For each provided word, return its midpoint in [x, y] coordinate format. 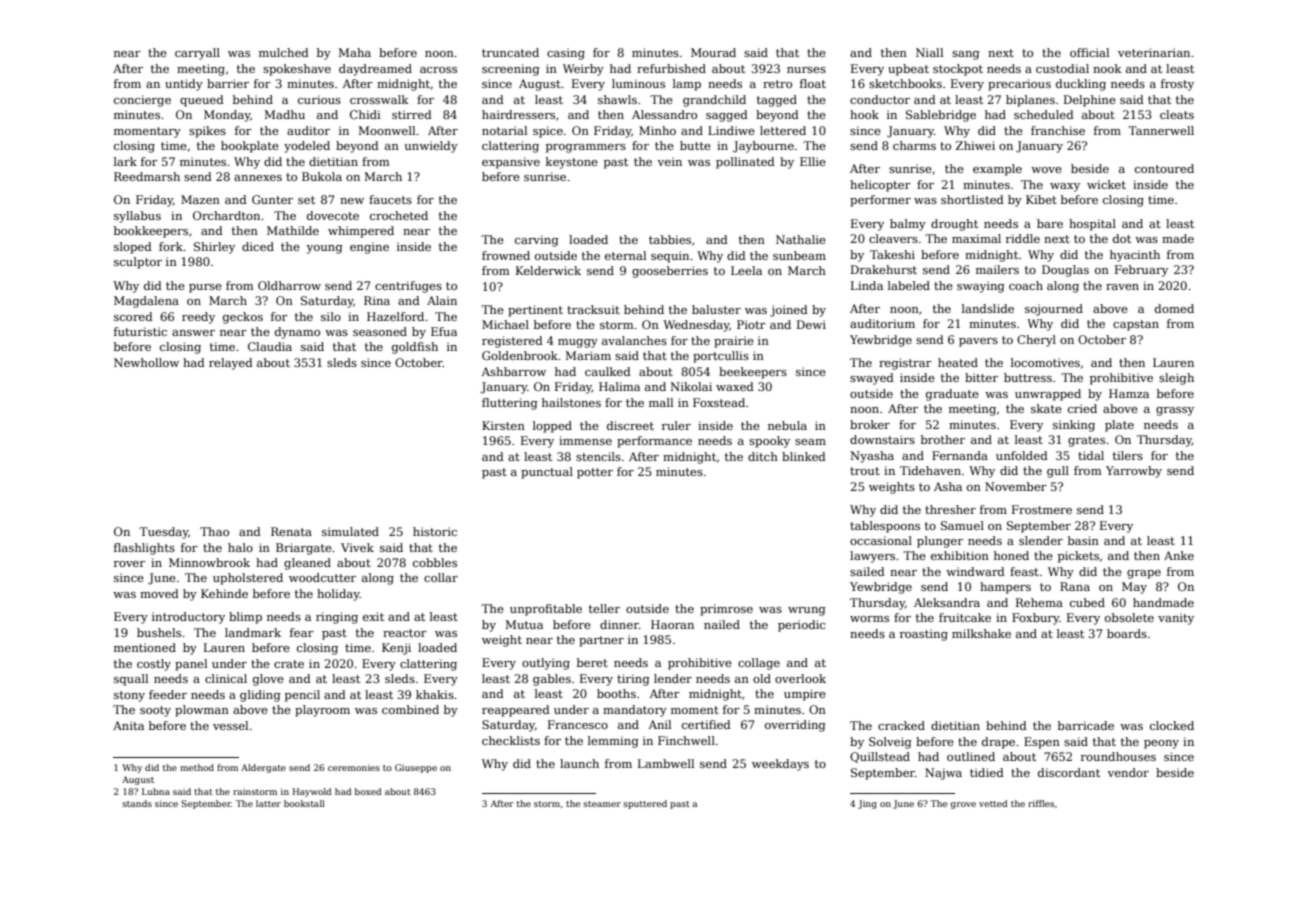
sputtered [645, 804]
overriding [795, 726]
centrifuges [408, 287]
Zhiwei [975, 145]
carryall [197, 54]
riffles [1041, 803]
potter [595, 473]
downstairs [882, 439]
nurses [806, 70]
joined [789, 311]
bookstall [304, 803]
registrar [905, 364]
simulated [350, 531]
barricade [1086, 725]
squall [131, 680]
